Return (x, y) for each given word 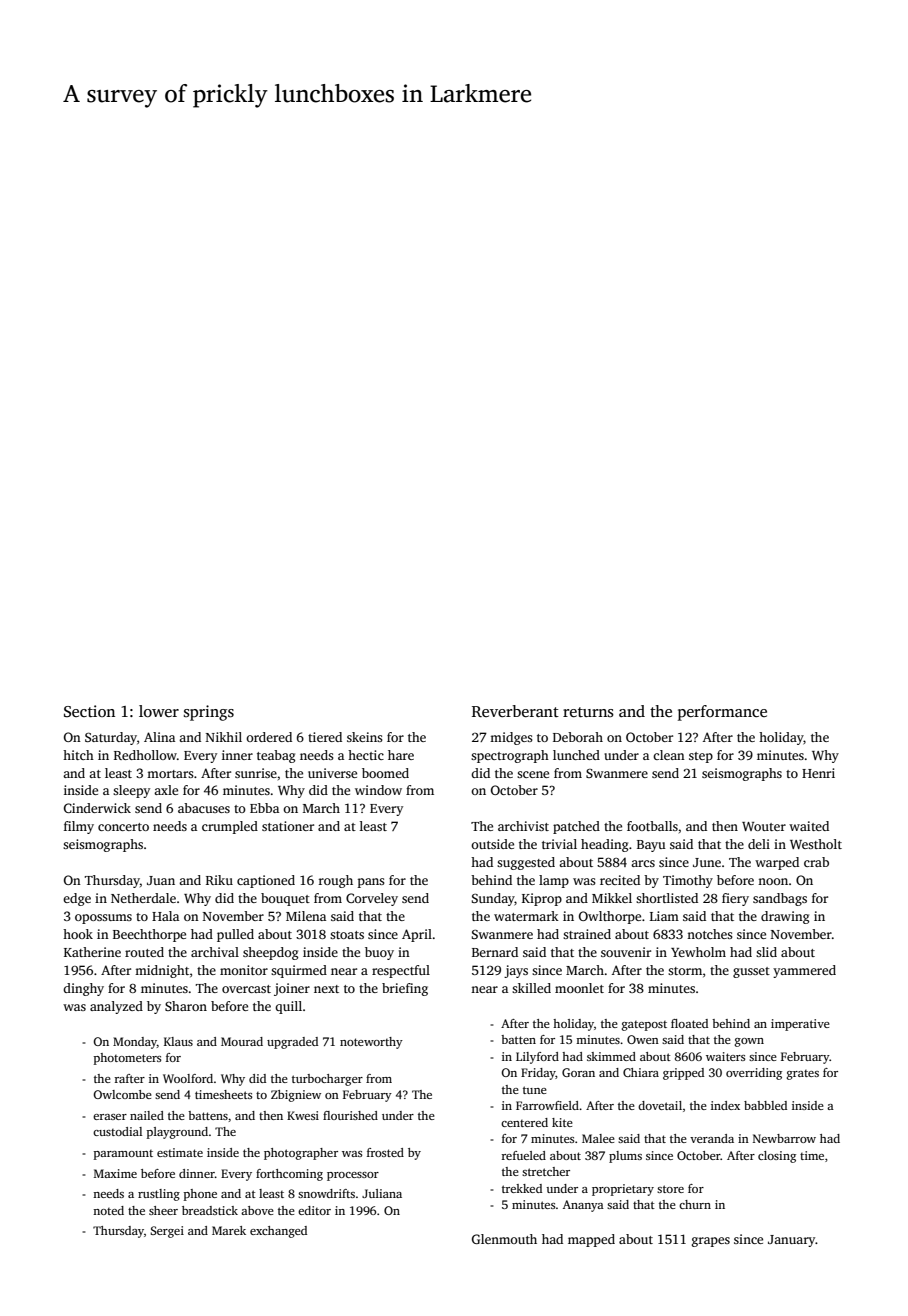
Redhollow (145, 755)
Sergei (167, 1232)
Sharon (186, 1006)
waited (809, 826)
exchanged (278, 1232)
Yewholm (698, 952)
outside (492, 844)
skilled (531, 988)
